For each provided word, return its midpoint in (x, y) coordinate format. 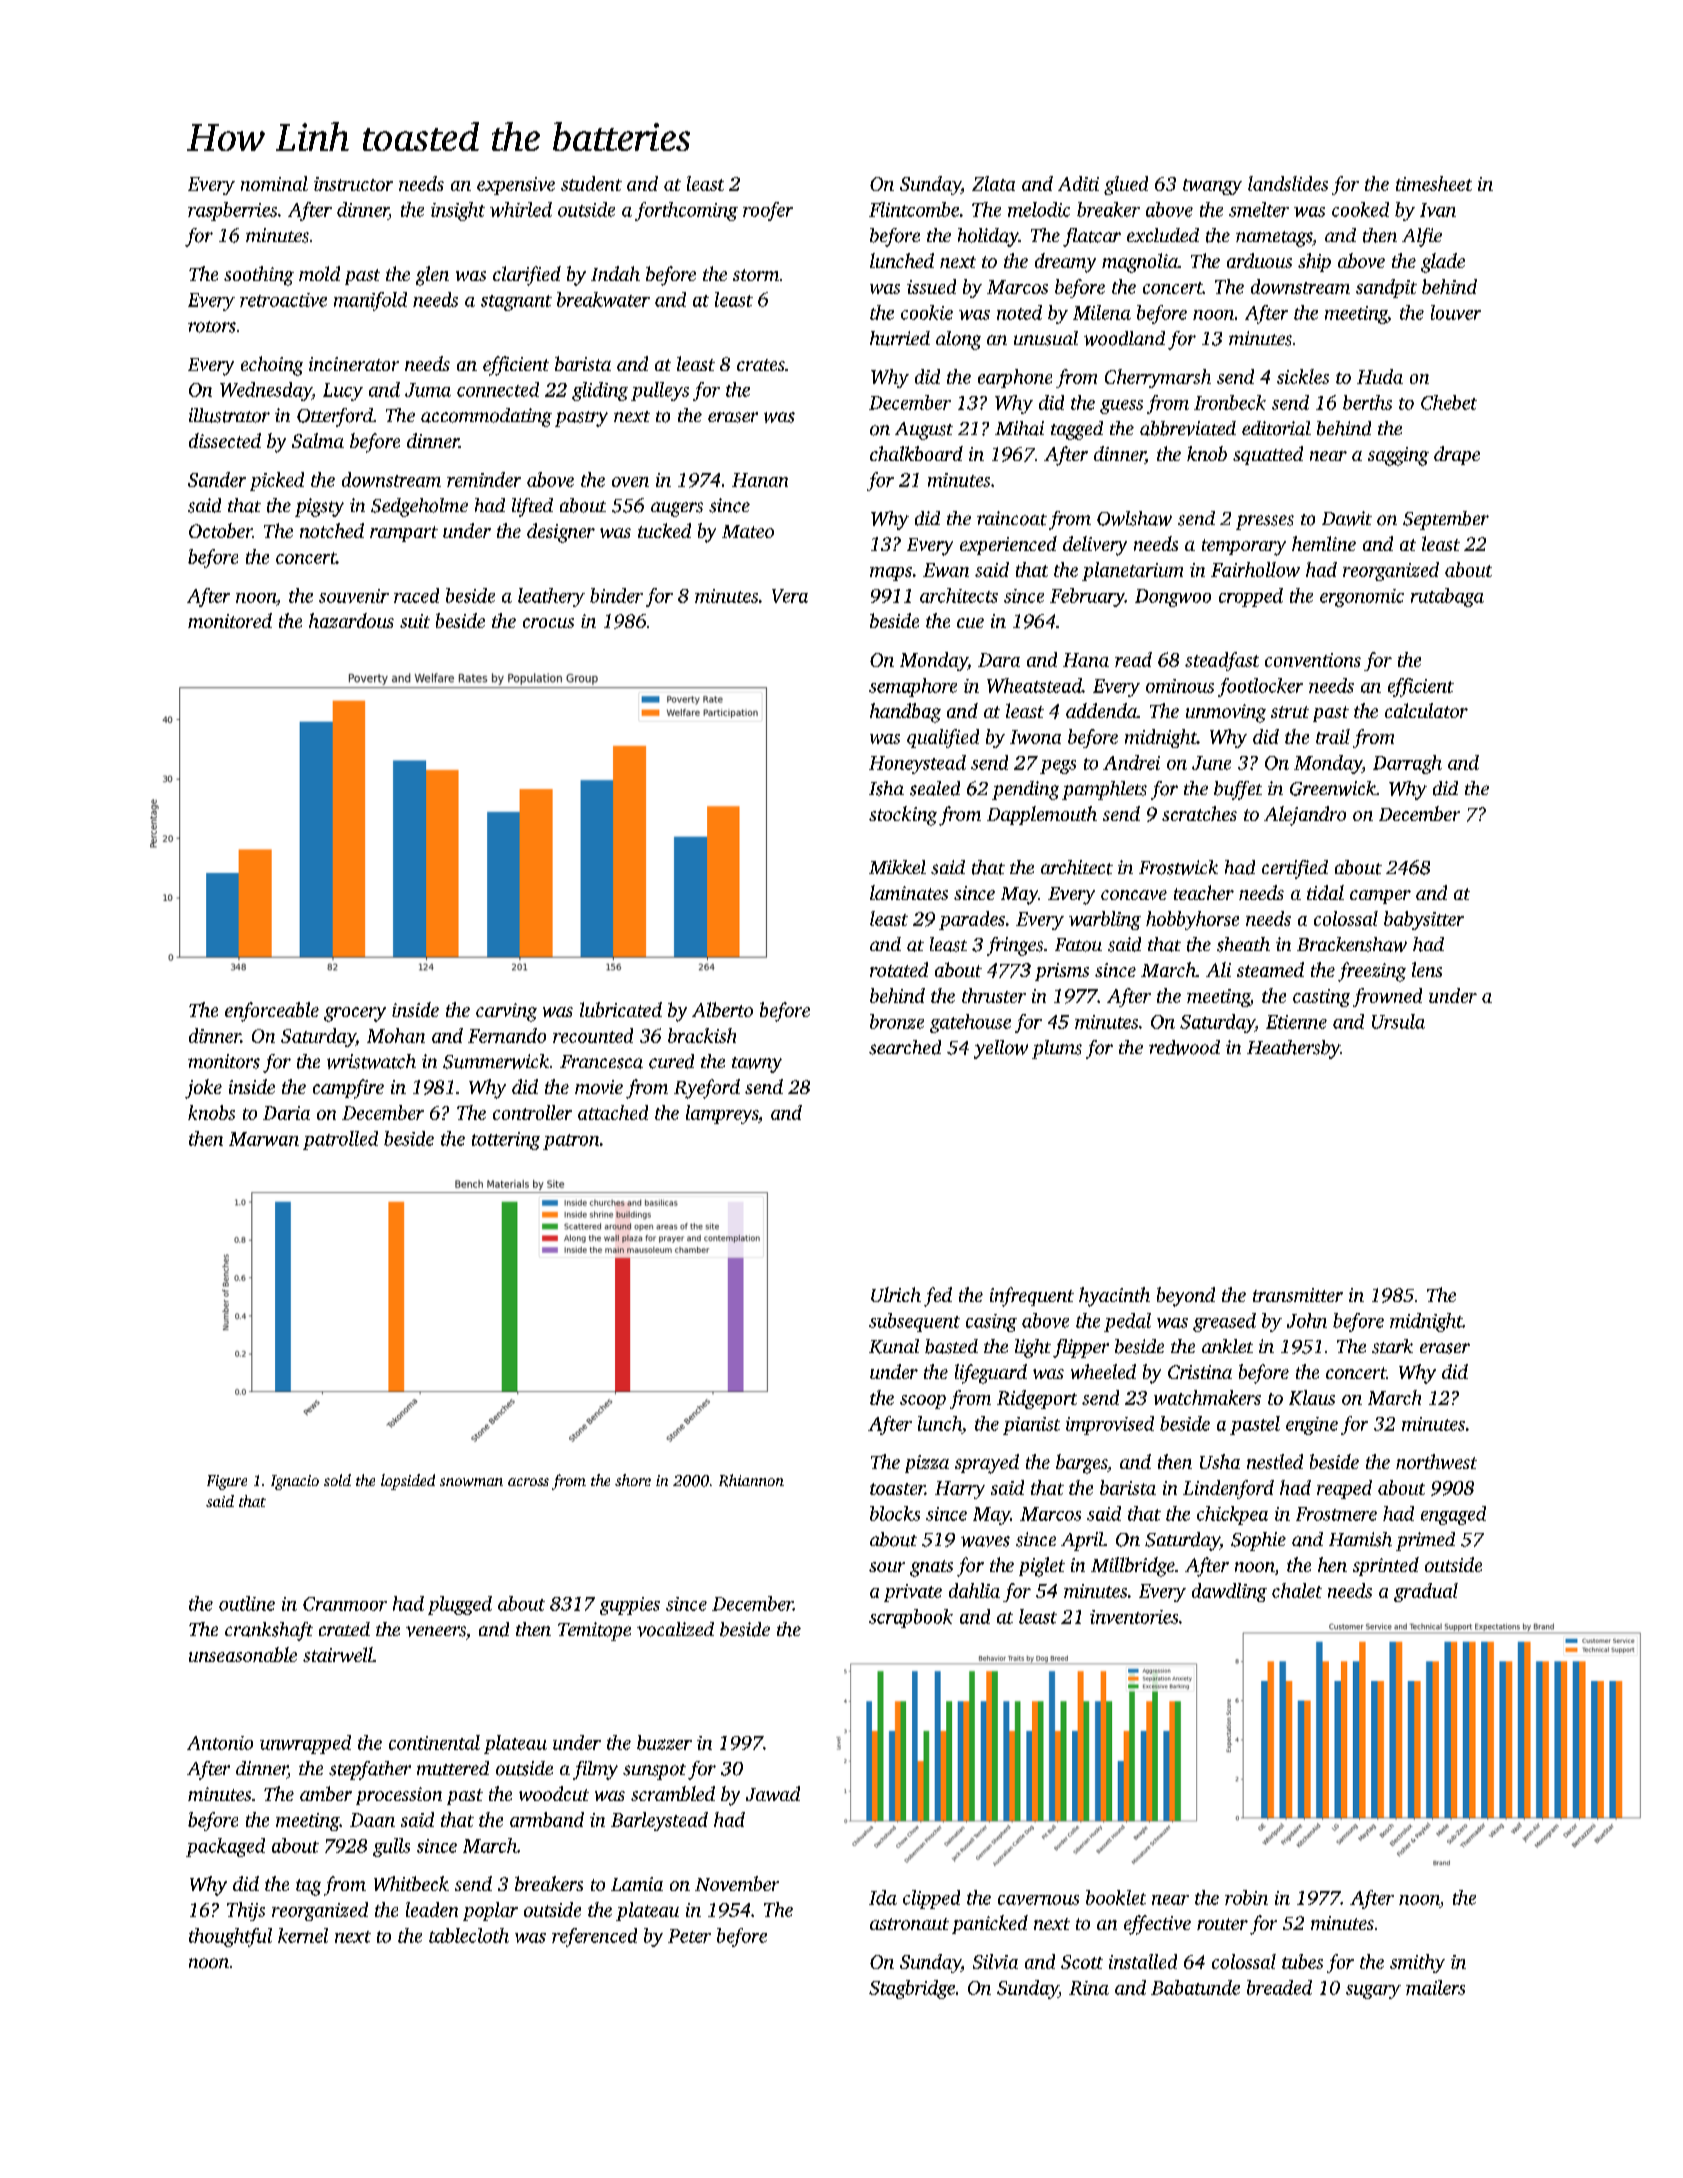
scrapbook (911, 1618)
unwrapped (305, 1744)
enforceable (272, 1012)
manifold (370, 301)
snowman (471, 1482)
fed (938, 1297)
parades (972, 920)
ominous (1180, 686)
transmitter (1298, 1295)
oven (630, 482)
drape (1457, 455)
